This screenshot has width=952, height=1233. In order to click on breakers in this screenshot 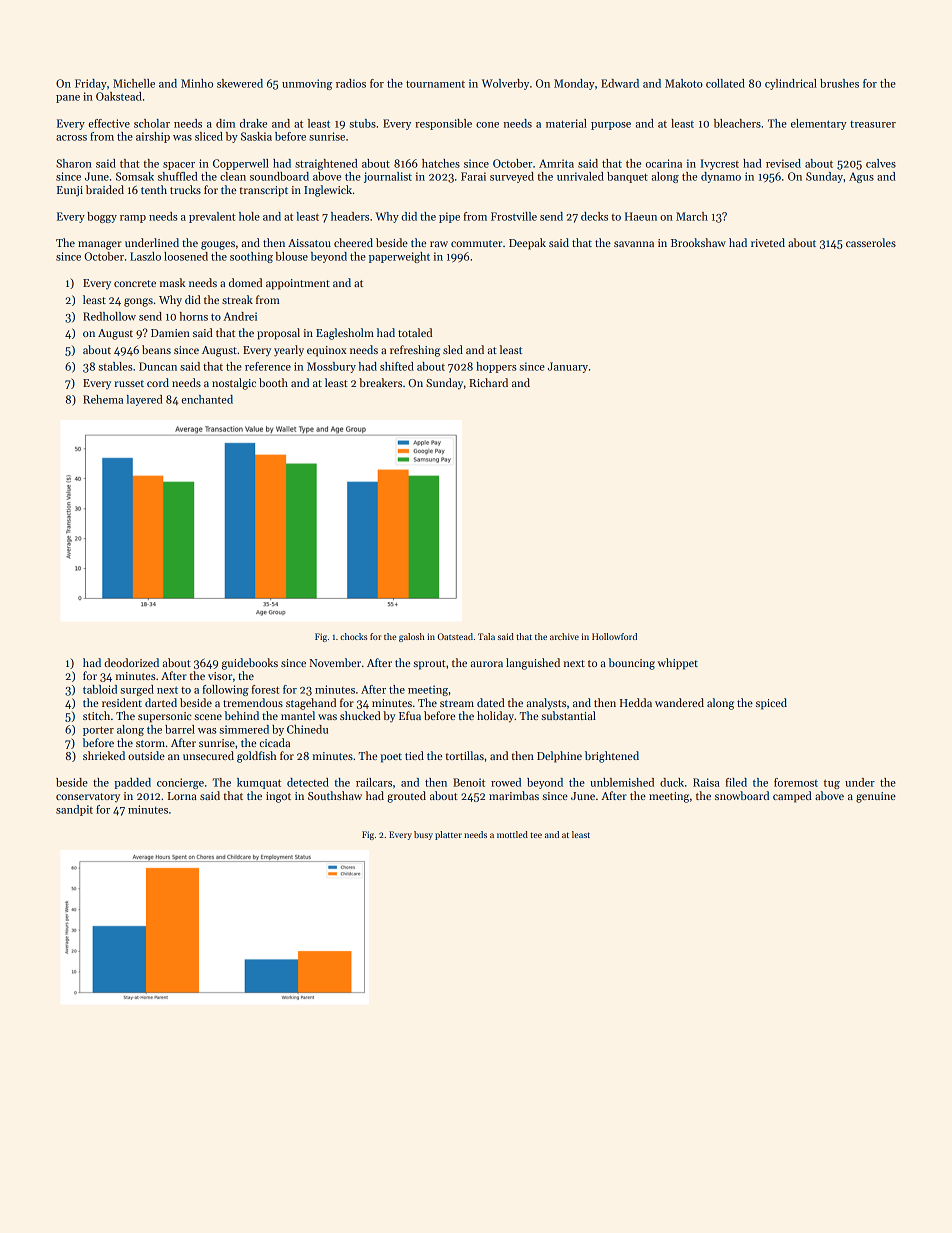, I will do `click(380, 382)`.
